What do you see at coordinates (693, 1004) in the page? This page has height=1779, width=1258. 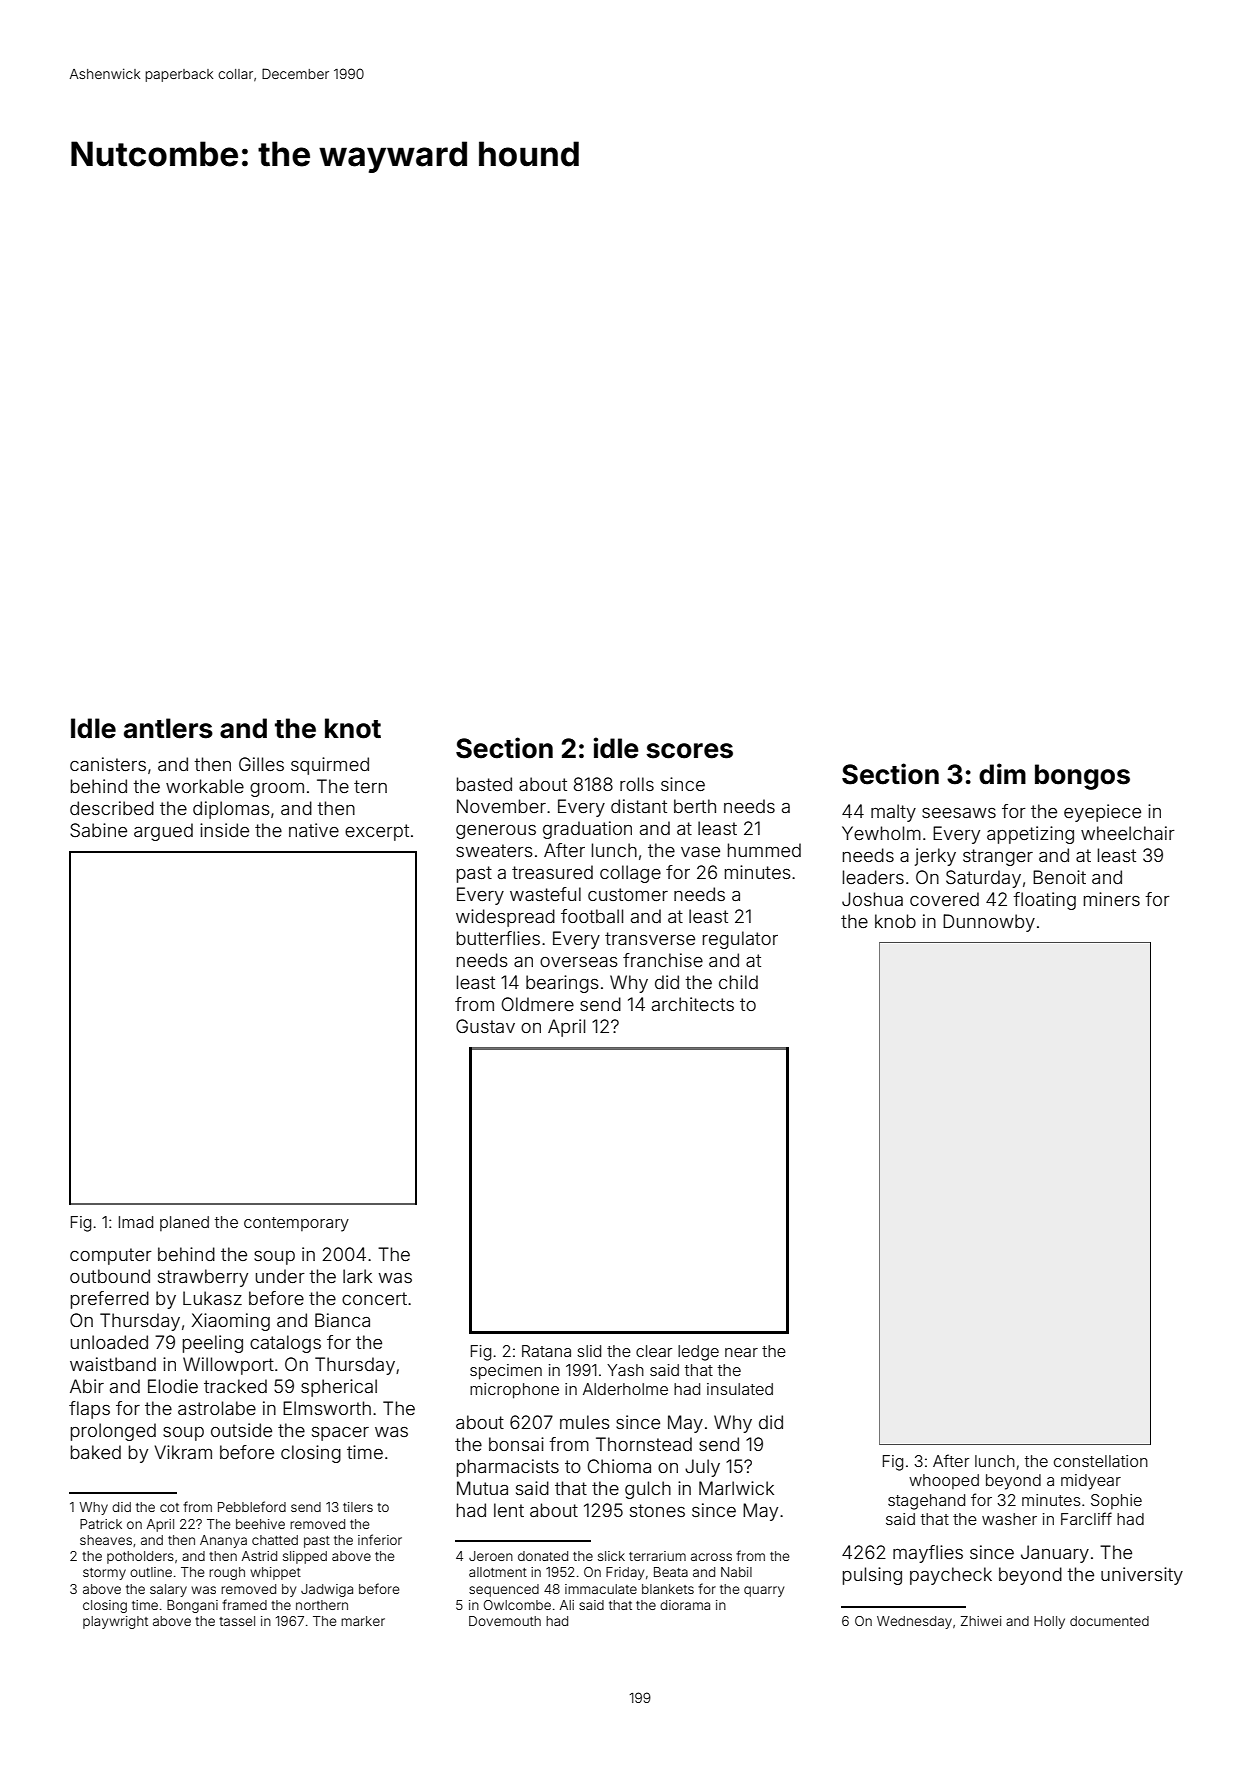 I see `architects` at bounding box center [693, 1004].
